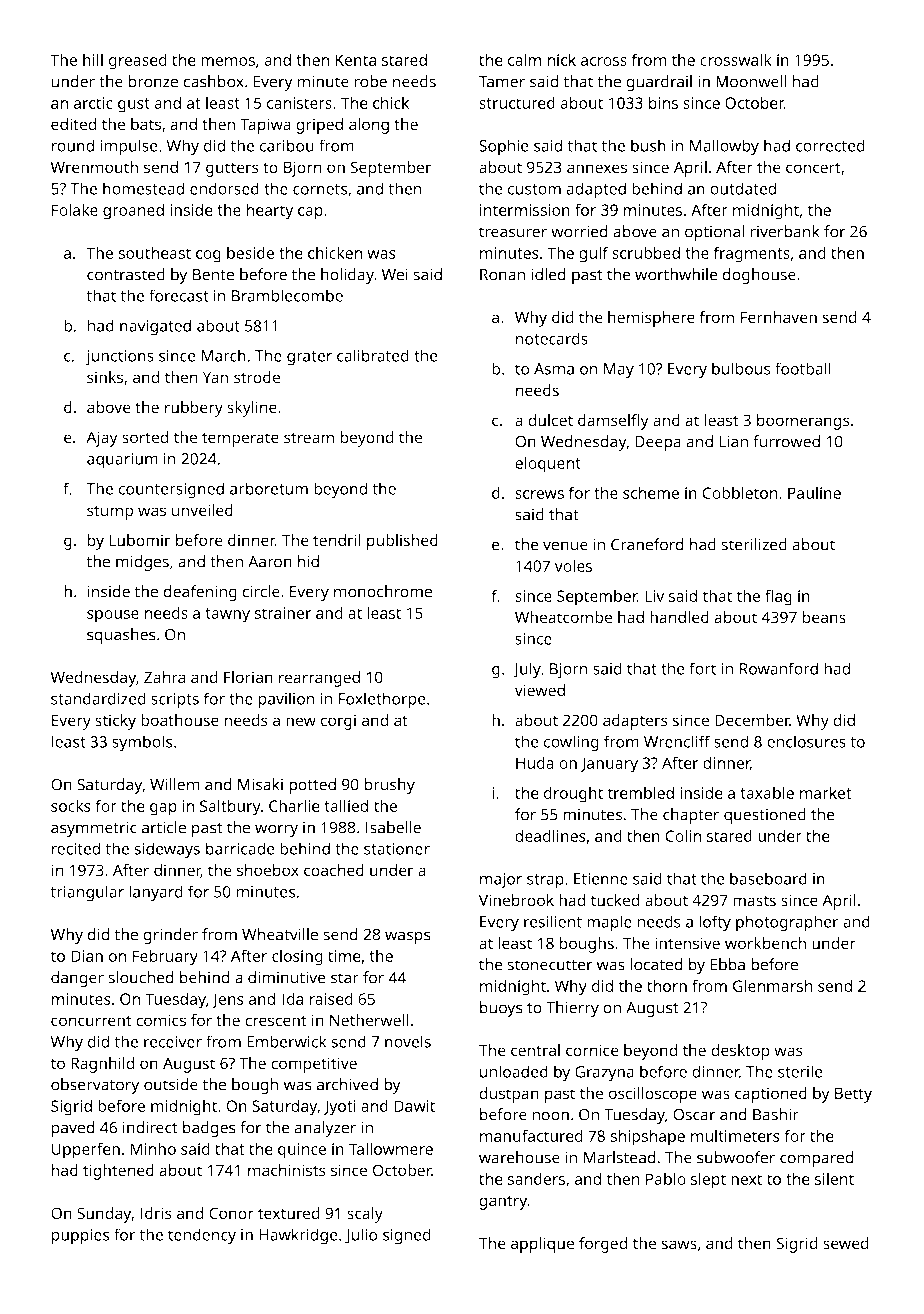  Describe the element at coordinates (561, 59) in the screenshot. I see `nick` at that location.
